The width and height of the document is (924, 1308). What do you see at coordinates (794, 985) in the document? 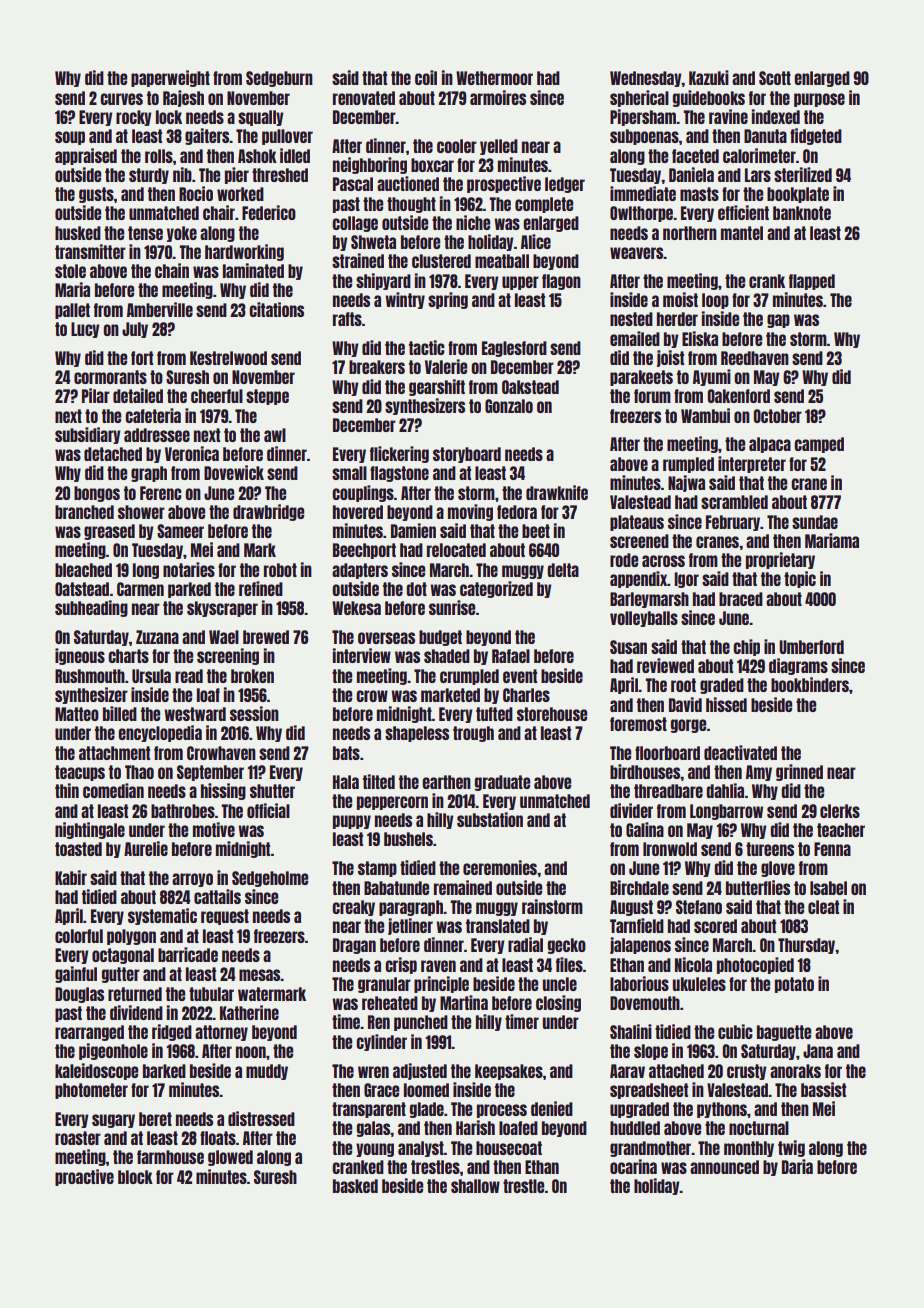
I see `potato` at bounding box center [794, 985].
